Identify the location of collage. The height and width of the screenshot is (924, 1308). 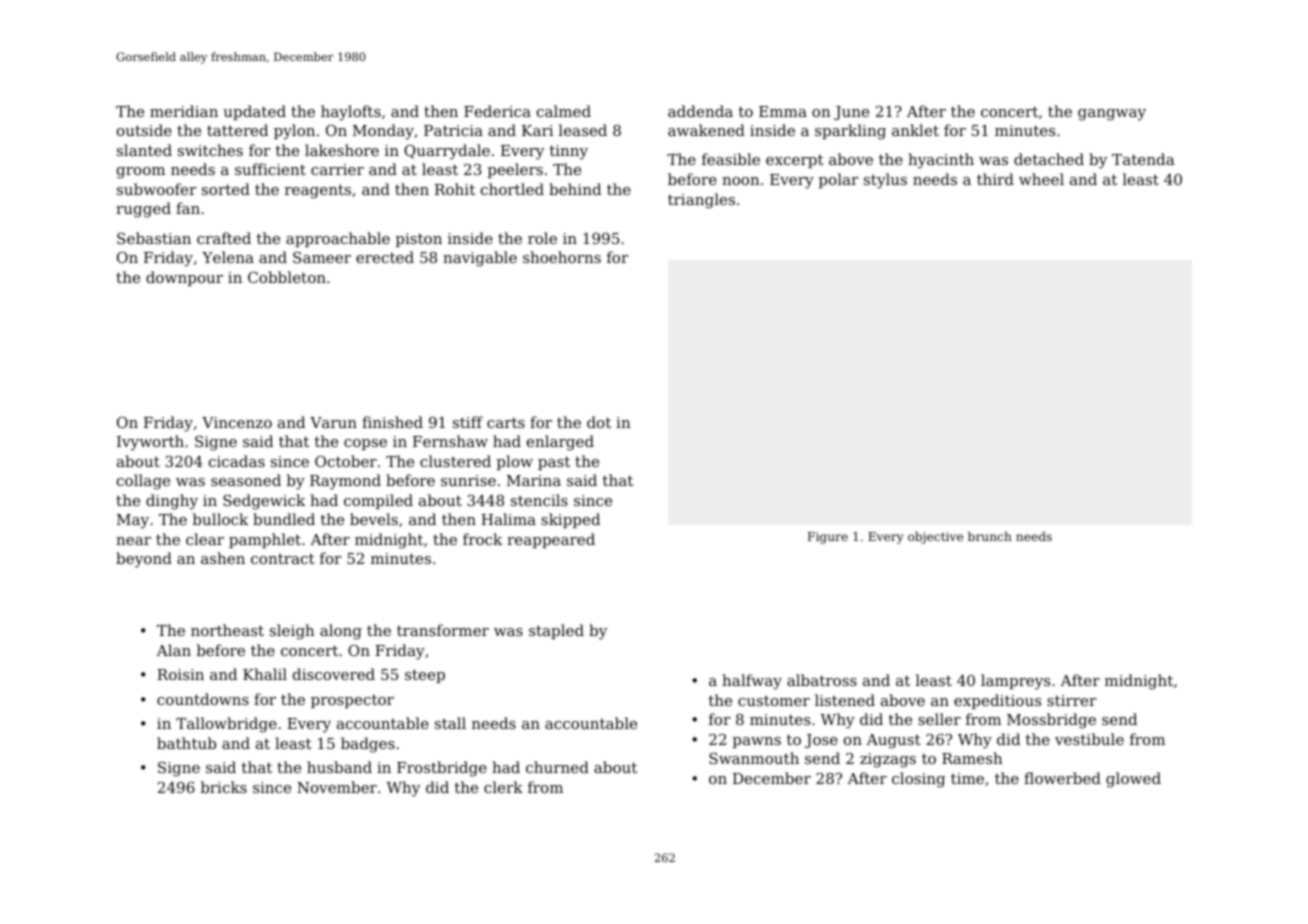
(143, 482).
